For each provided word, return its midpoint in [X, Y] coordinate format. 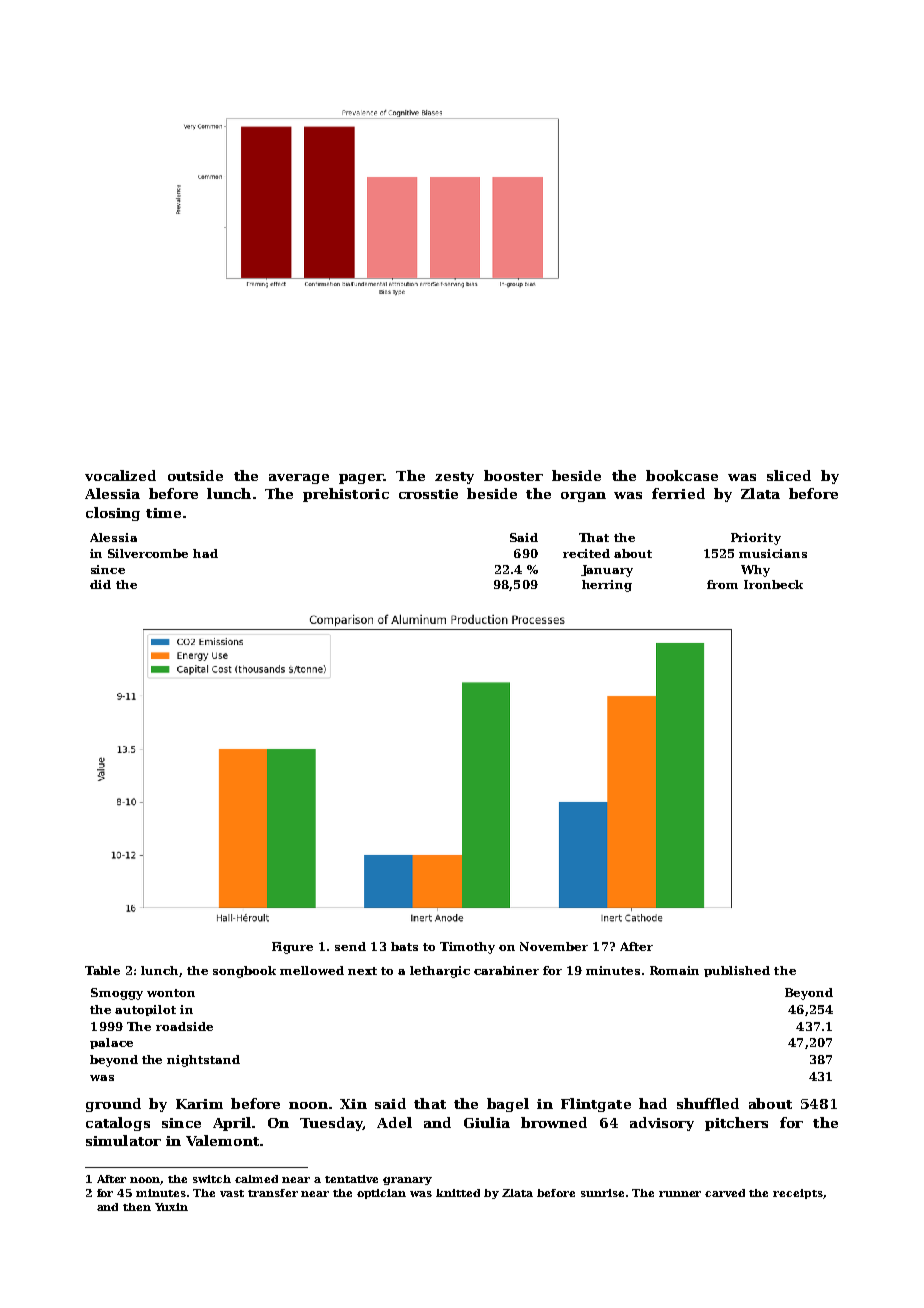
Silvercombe [148, 553]
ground [113, 1105]
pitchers [736, 1124]
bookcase [682, 475]
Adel [394, 1122]
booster [513, 475]
